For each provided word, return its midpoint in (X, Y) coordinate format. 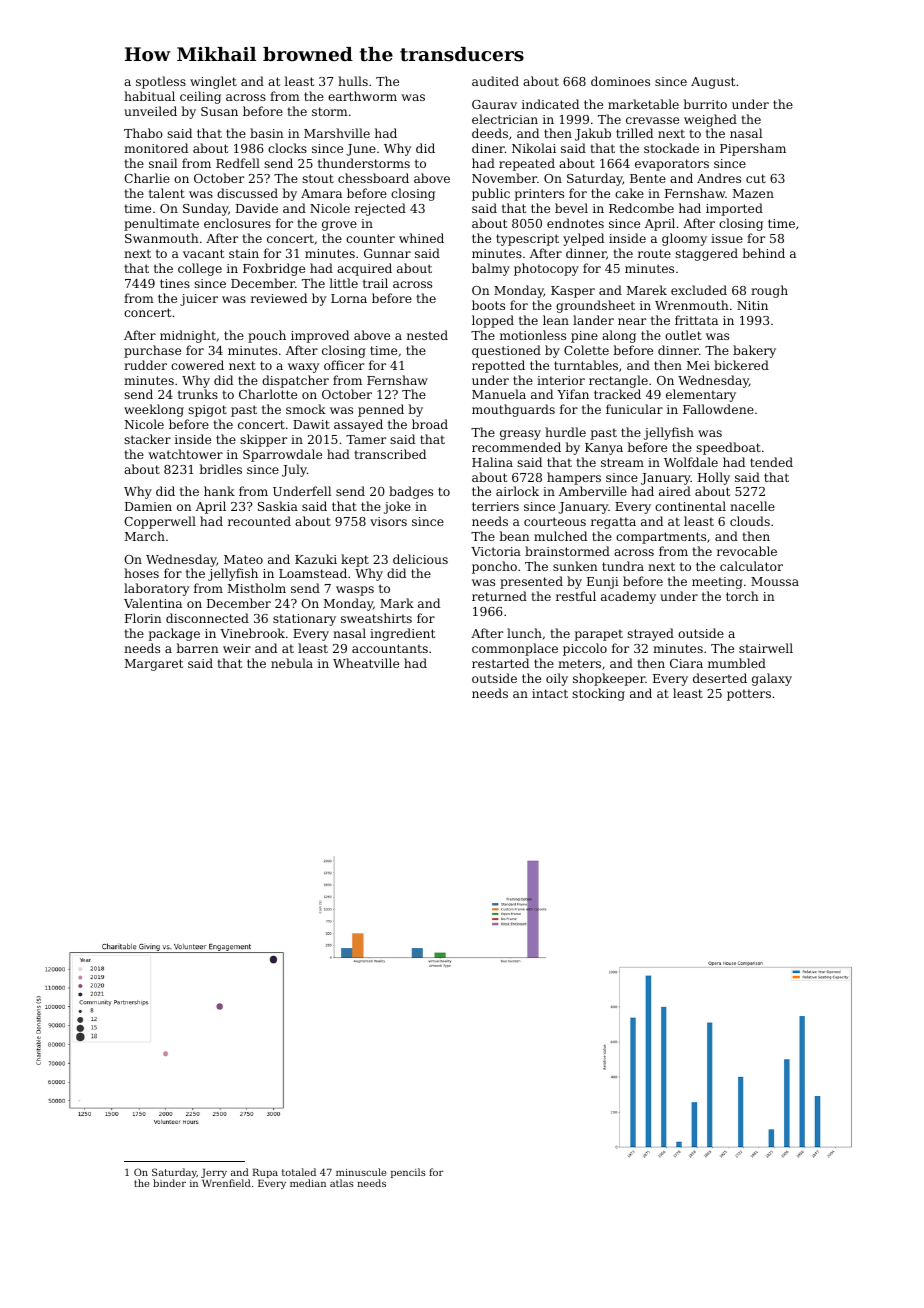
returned (499, 596)
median (308, 1183)
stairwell (766, 648)
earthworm (362, 96)
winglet (213, 82)
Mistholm (257, 588)
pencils (408, 1173)
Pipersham (753, 149)
